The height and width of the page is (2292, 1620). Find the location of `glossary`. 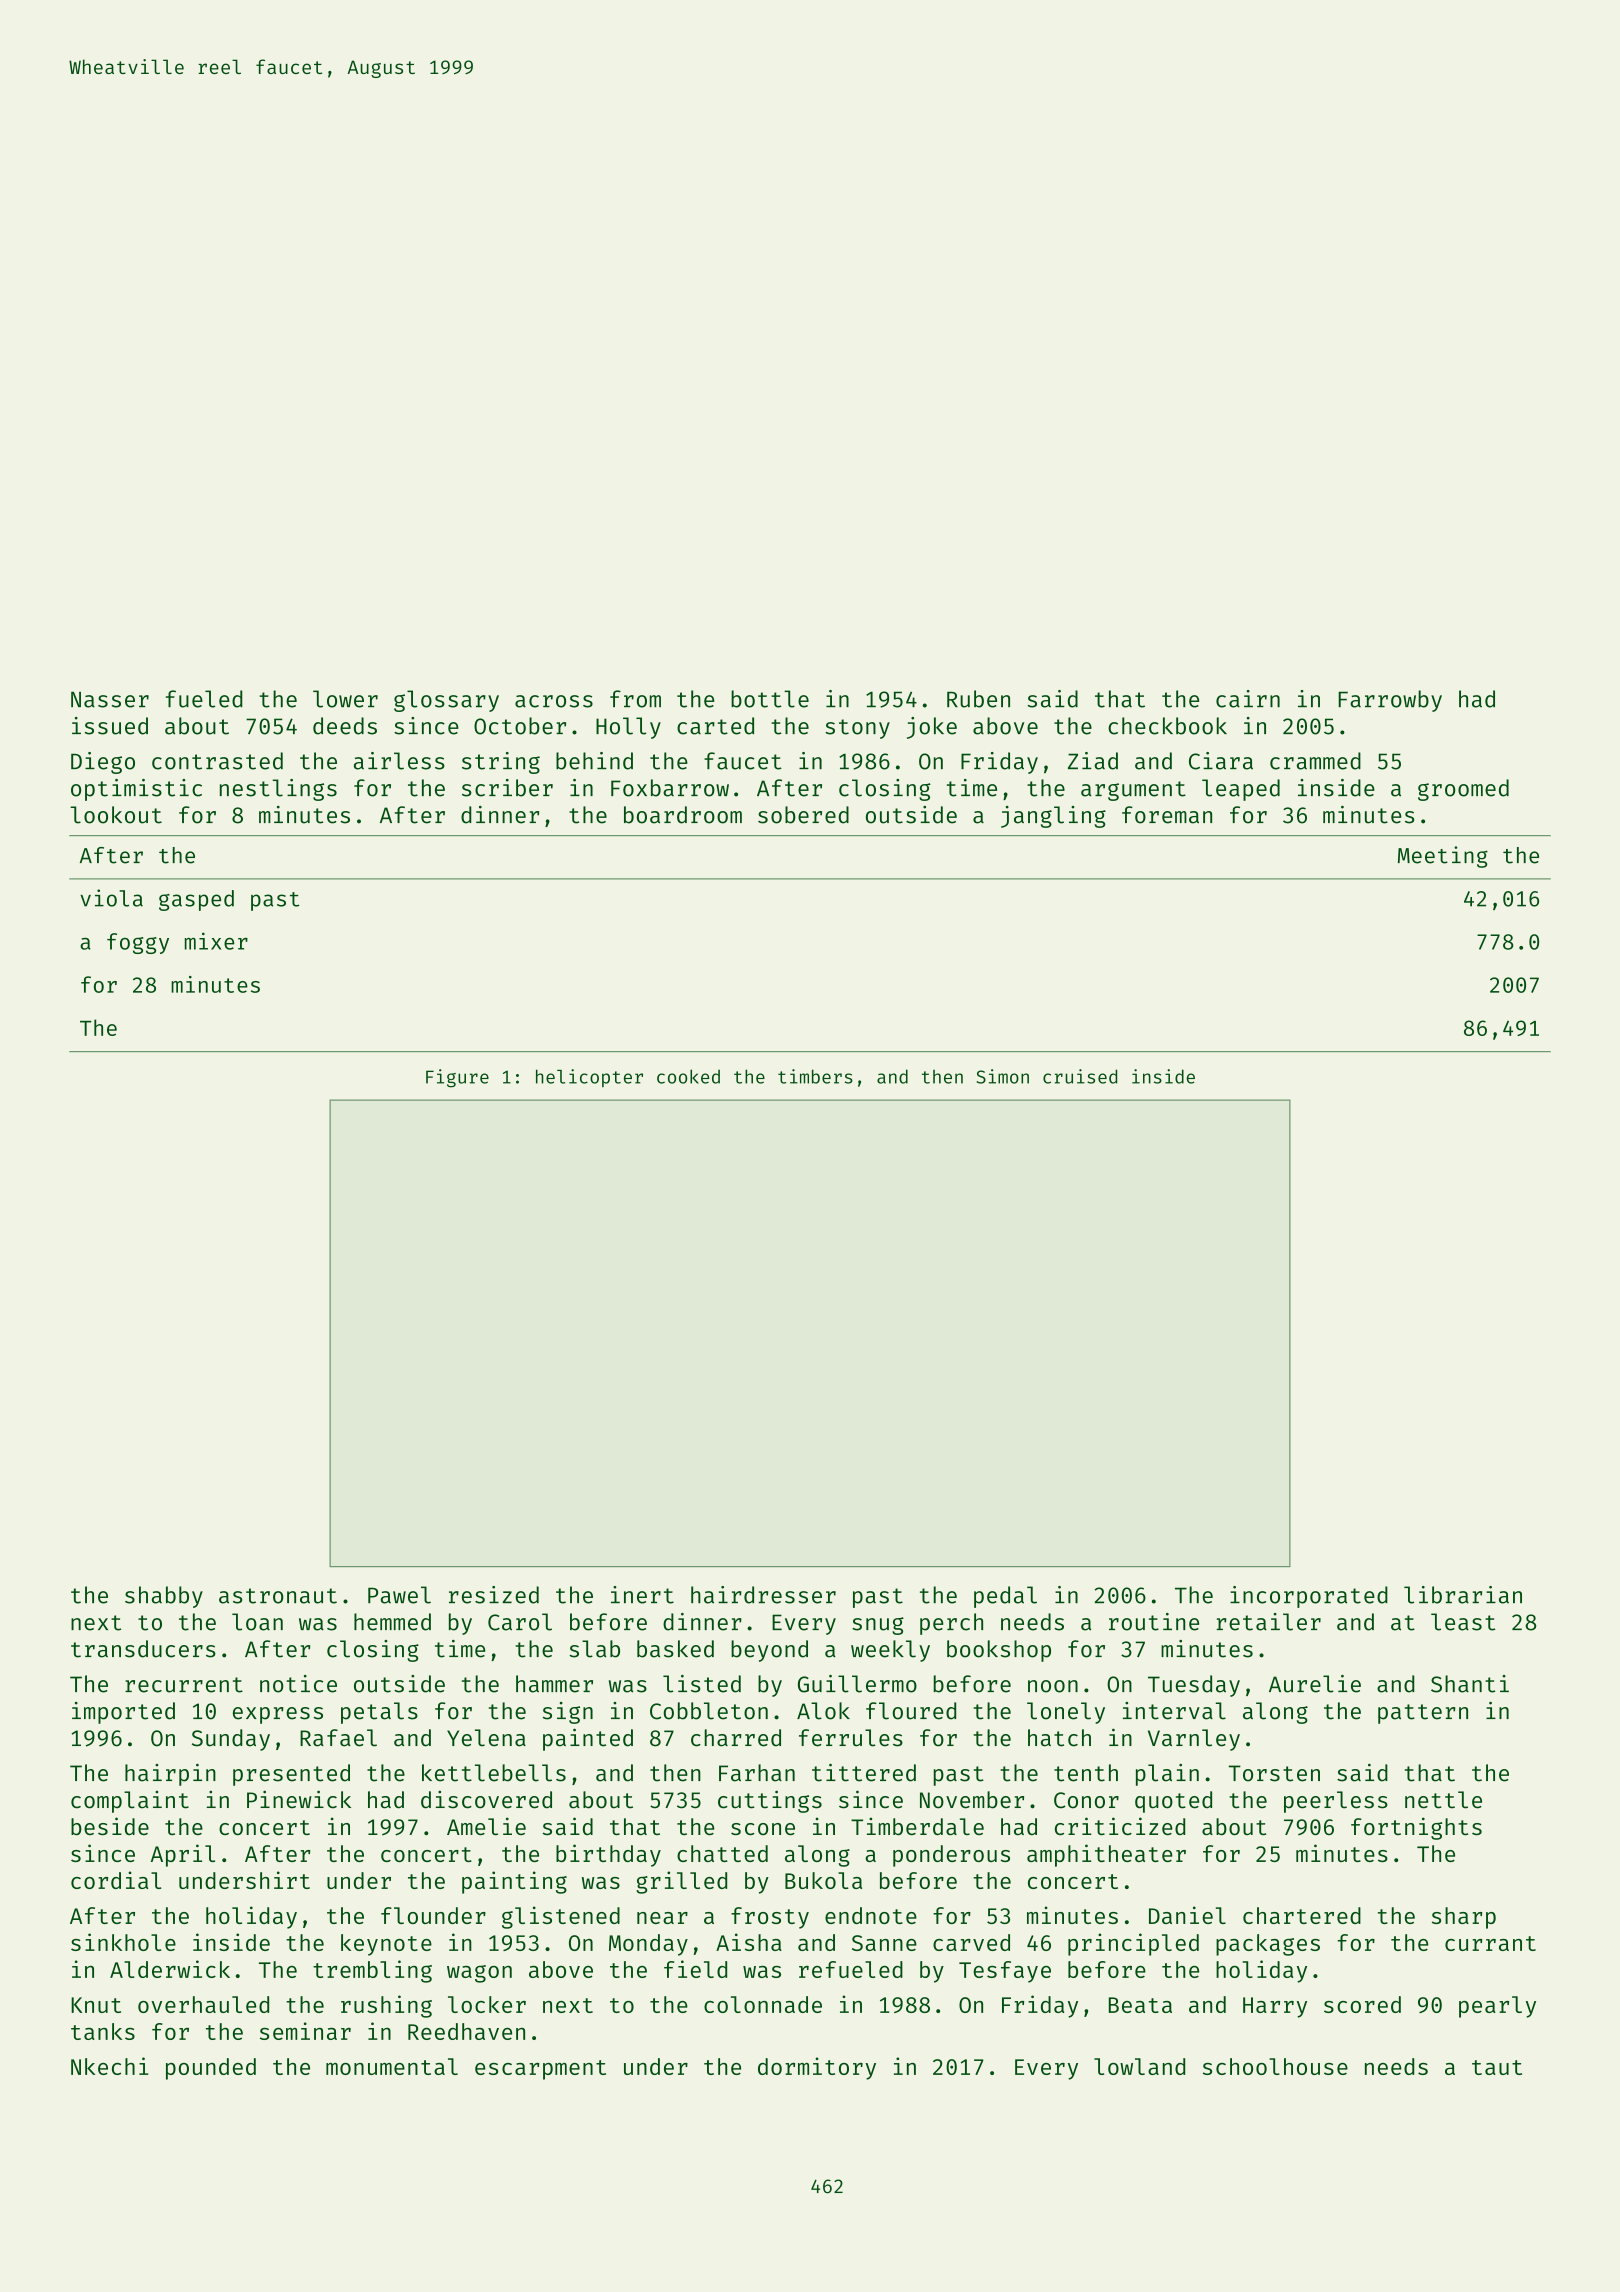

glossary is located at coordinates (446, 701).
